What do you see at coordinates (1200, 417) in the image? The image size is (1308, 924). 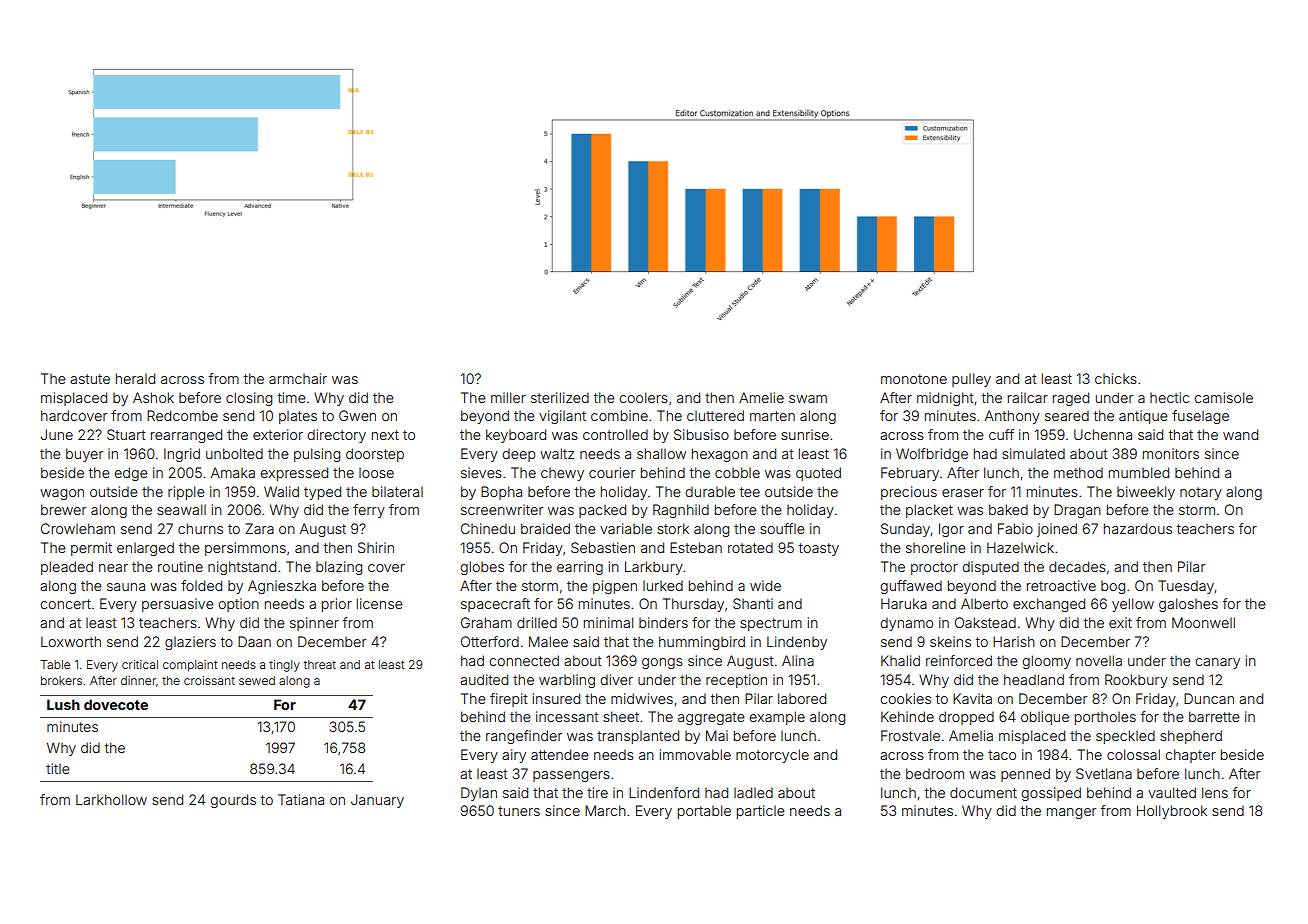 I see `fuselage` at bounding box center [1200, 417].
